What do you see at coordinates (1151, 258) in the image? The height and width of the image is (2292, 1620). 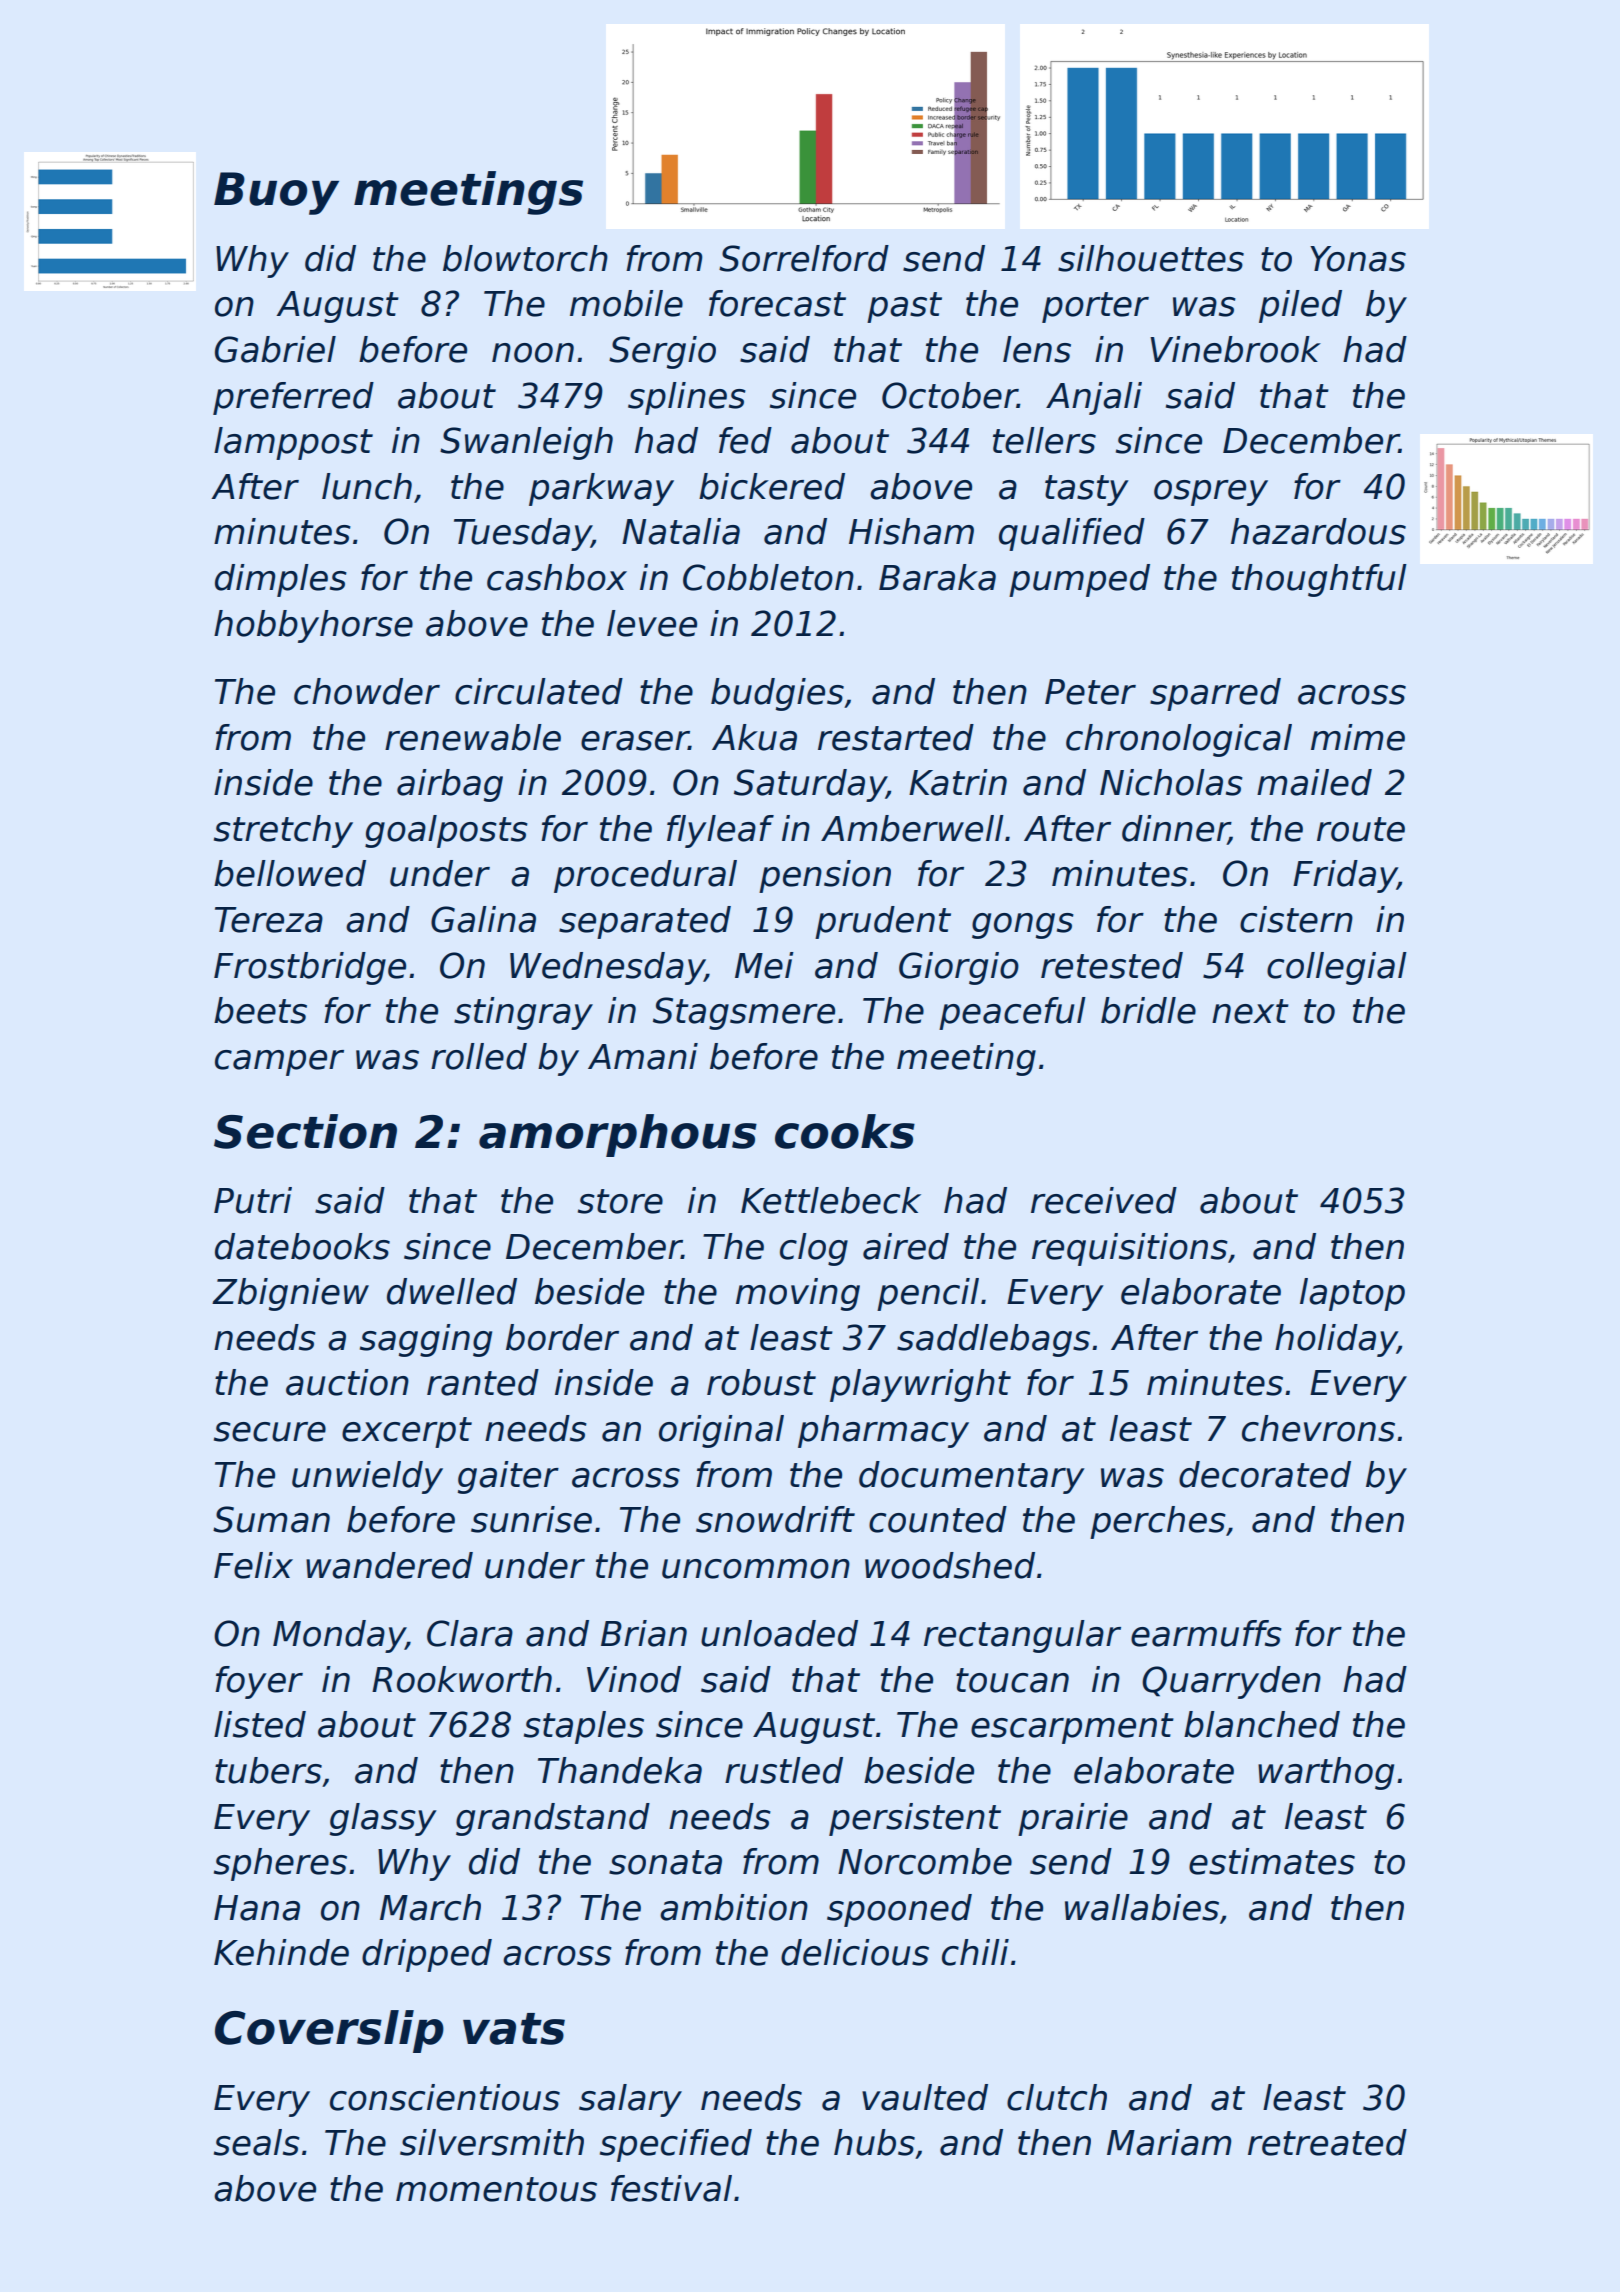 I see `silhouettes` at bounding box center [1151, 258].
